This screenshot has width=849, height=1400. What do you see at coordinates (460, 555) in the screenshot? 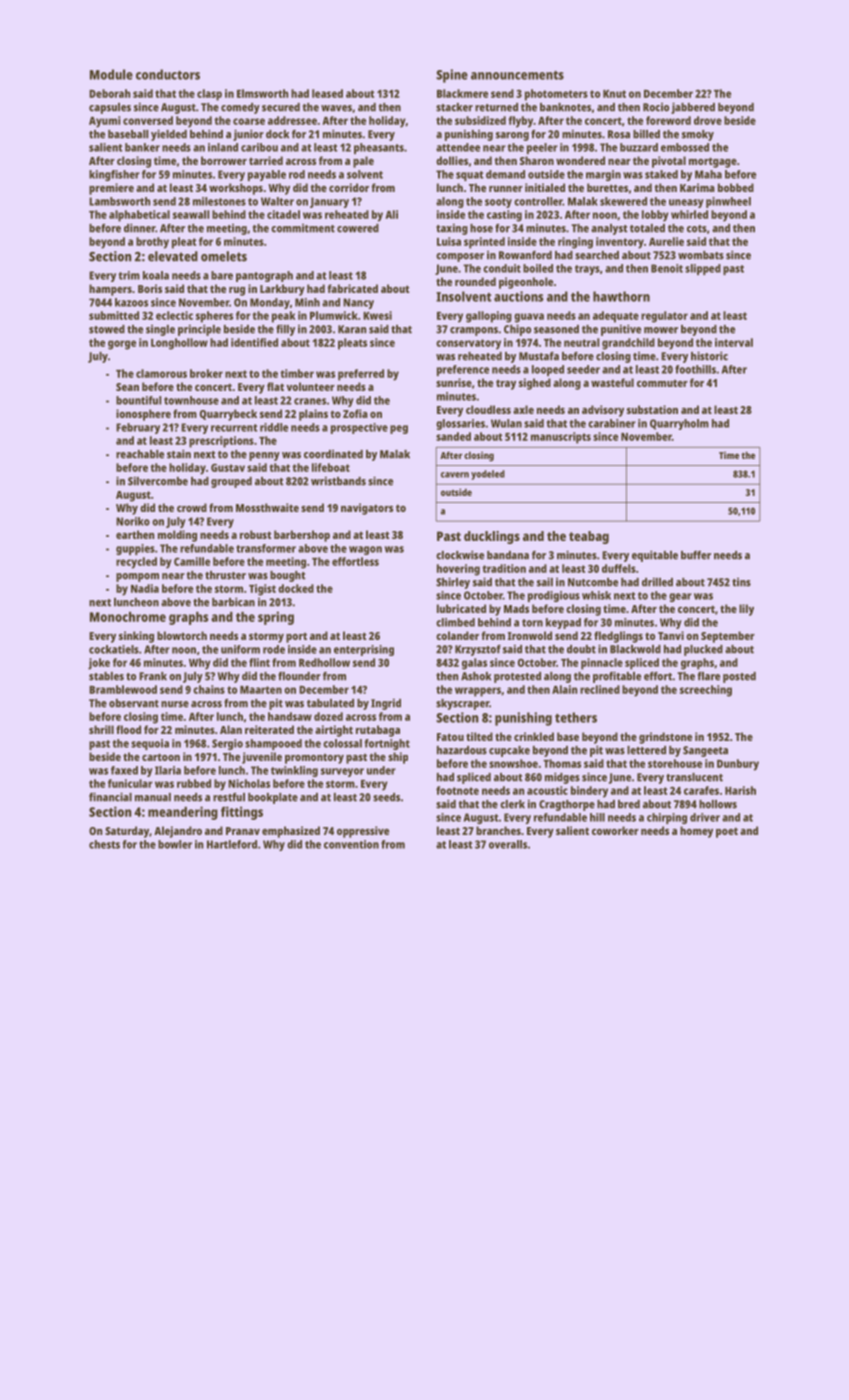
I see `clockwise` at bounding box center [460, 555].
